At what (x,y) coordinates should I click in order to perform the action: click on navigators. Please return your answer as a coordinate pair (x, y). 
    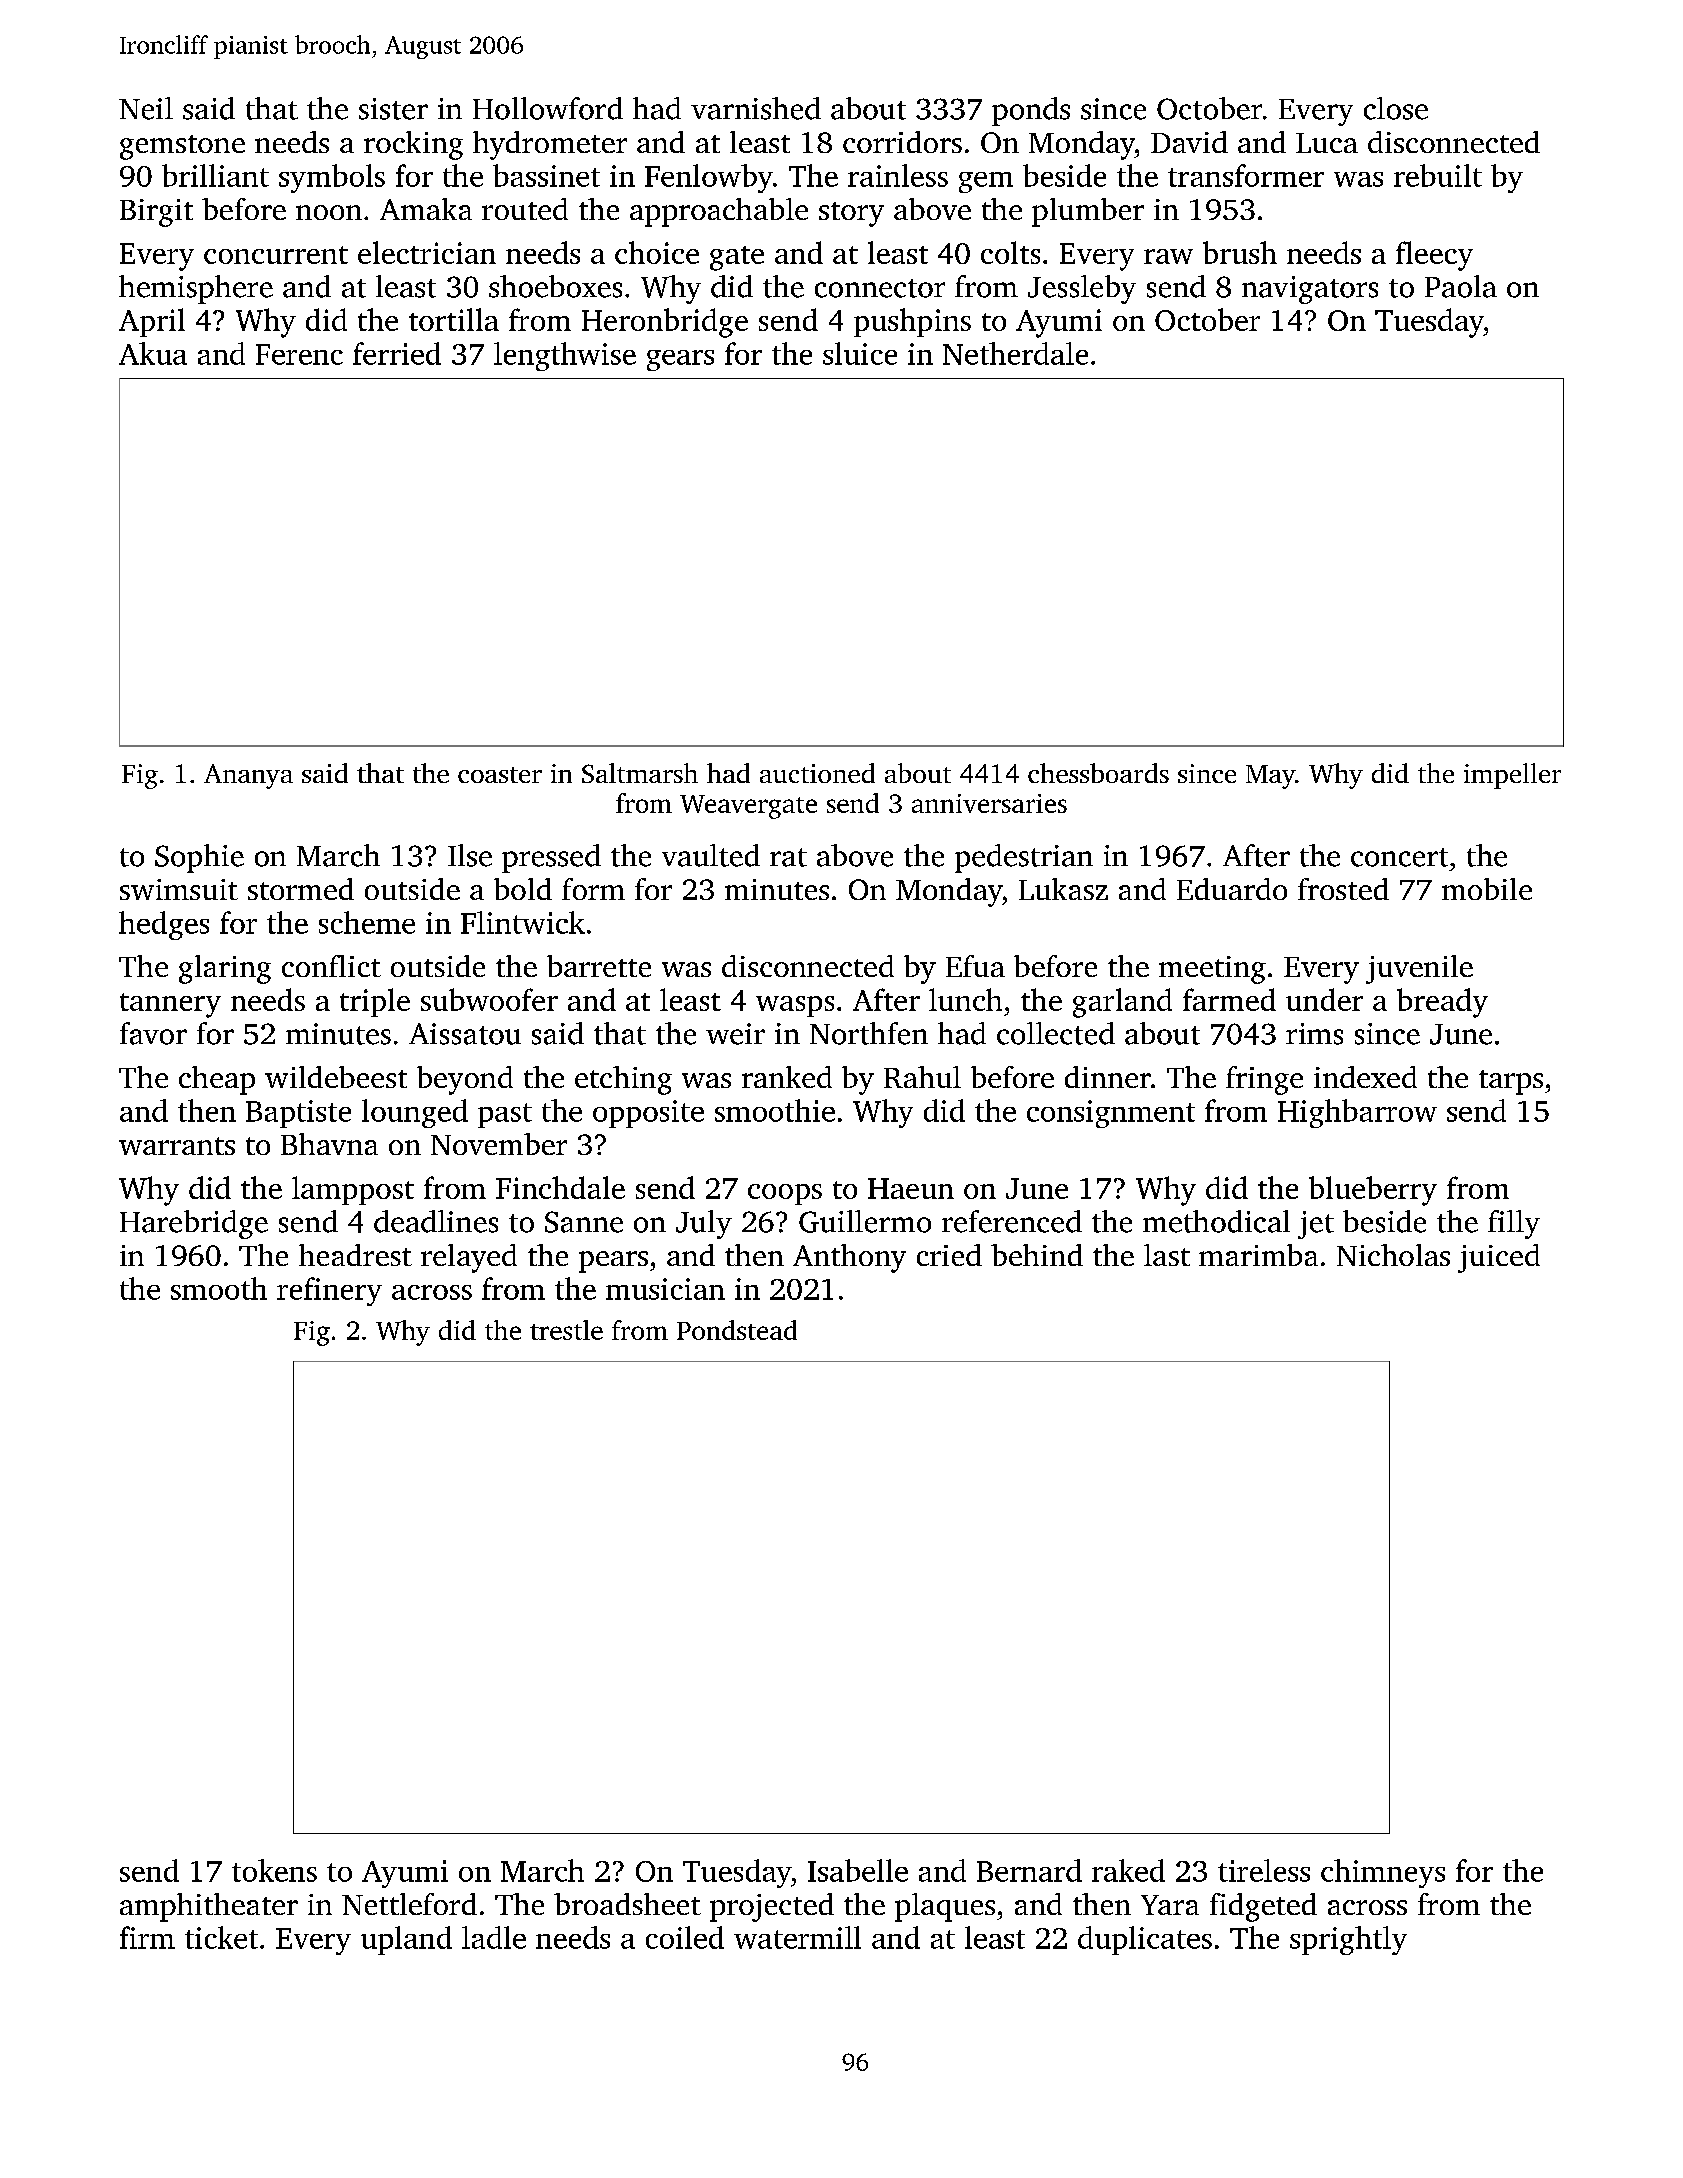
    Looking at the image, I should click on (1310, 290).
